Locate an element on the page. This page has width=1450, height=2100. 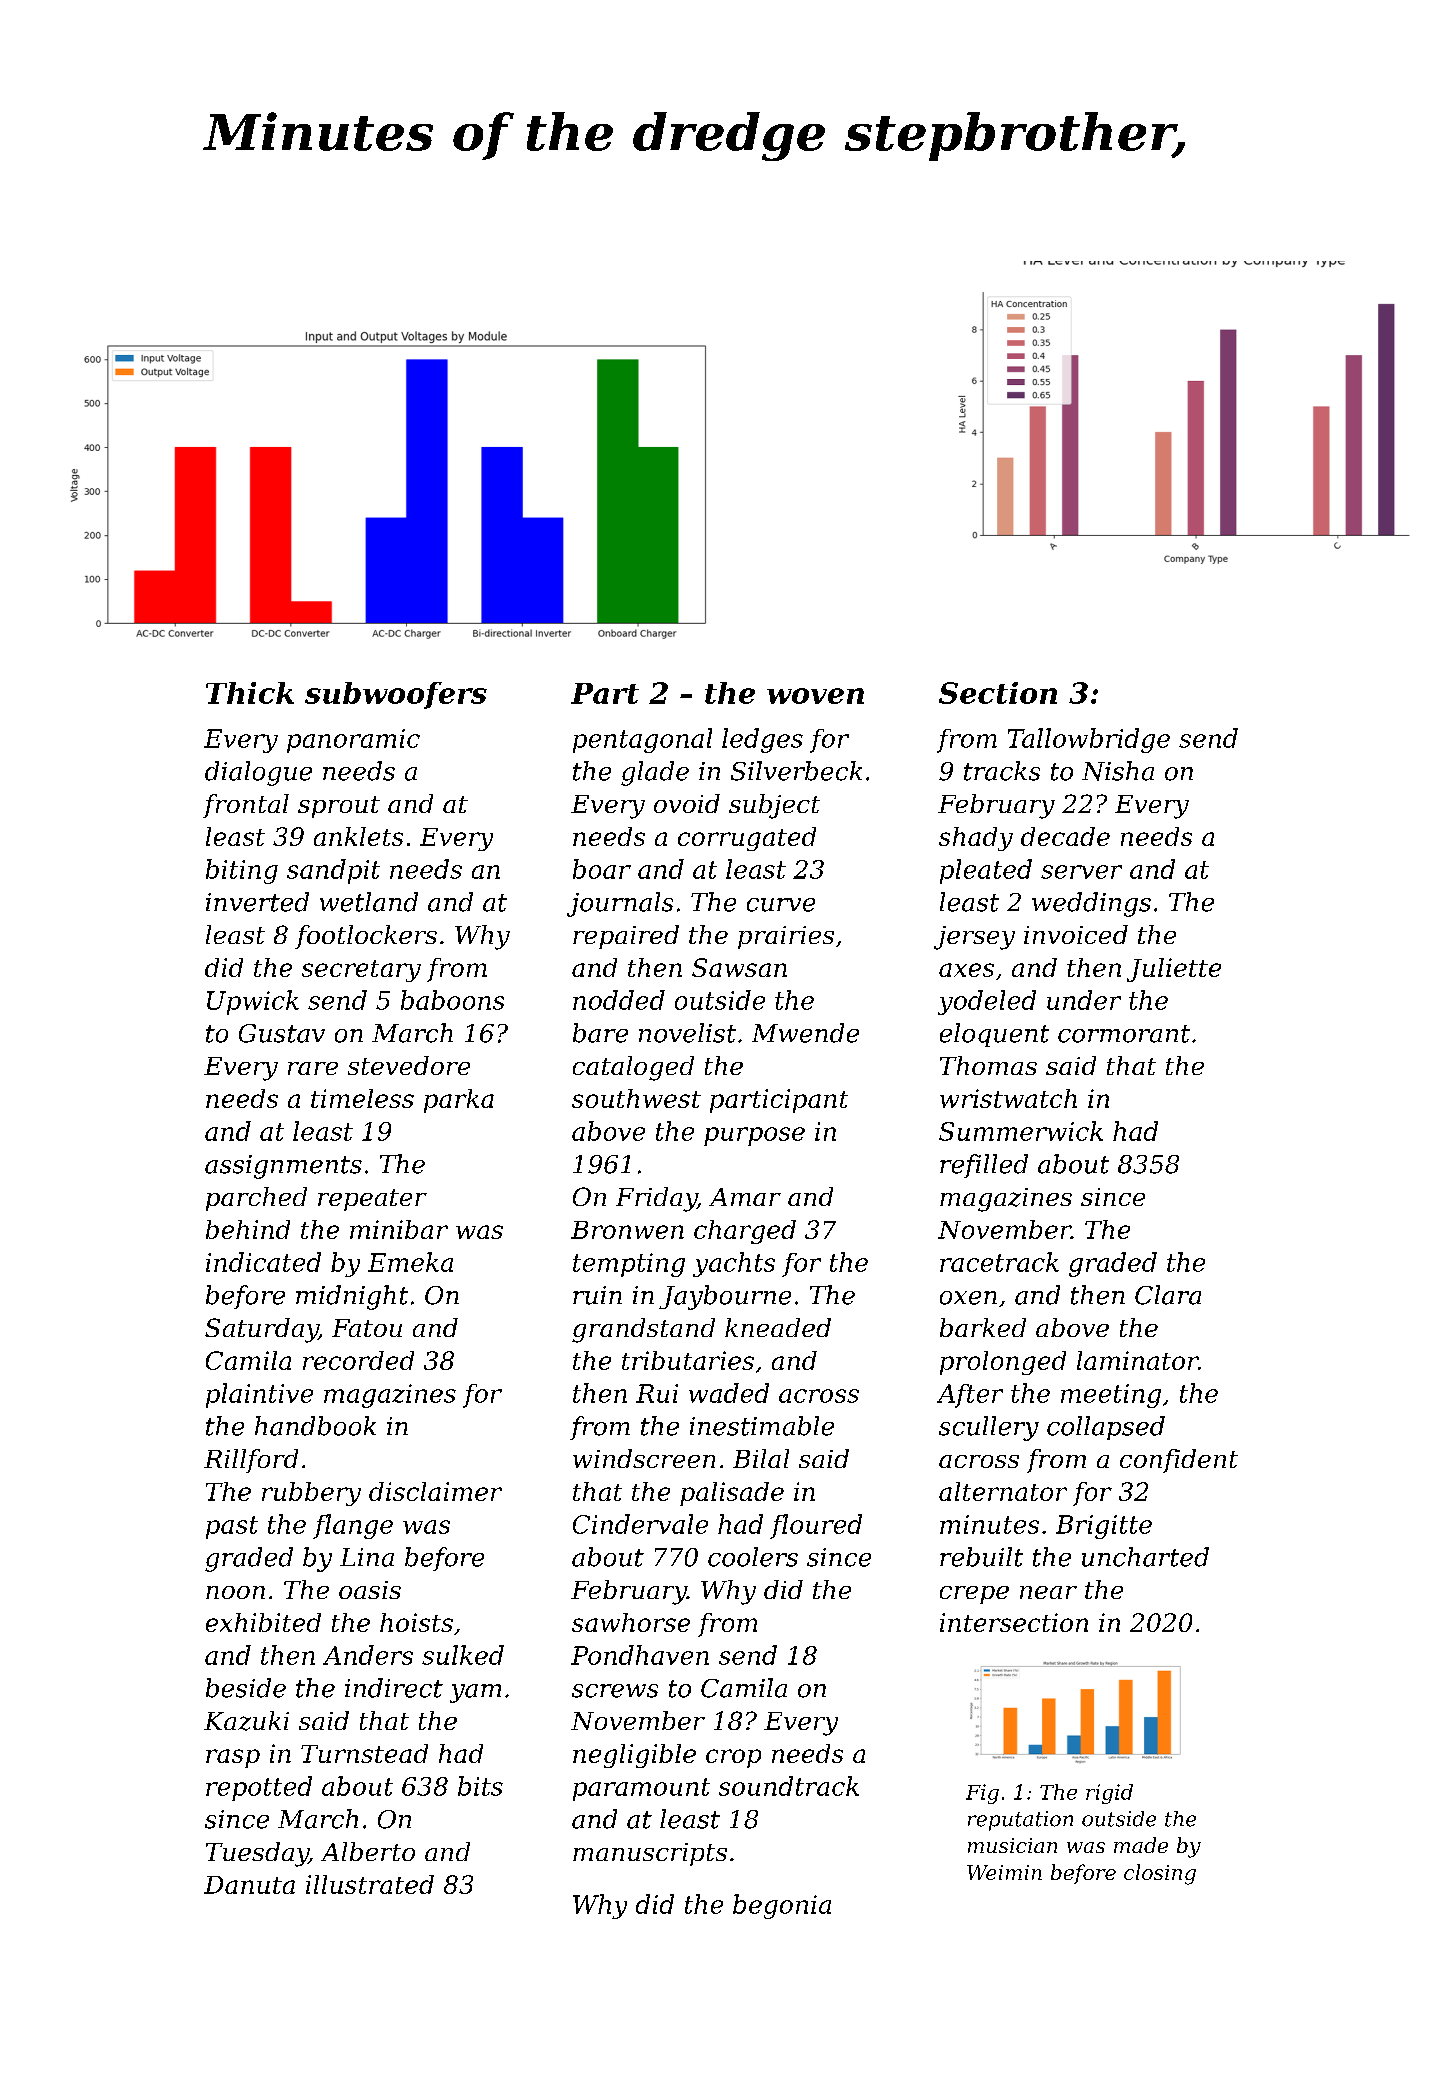
crepe is located at coordinates (974, 1595).
